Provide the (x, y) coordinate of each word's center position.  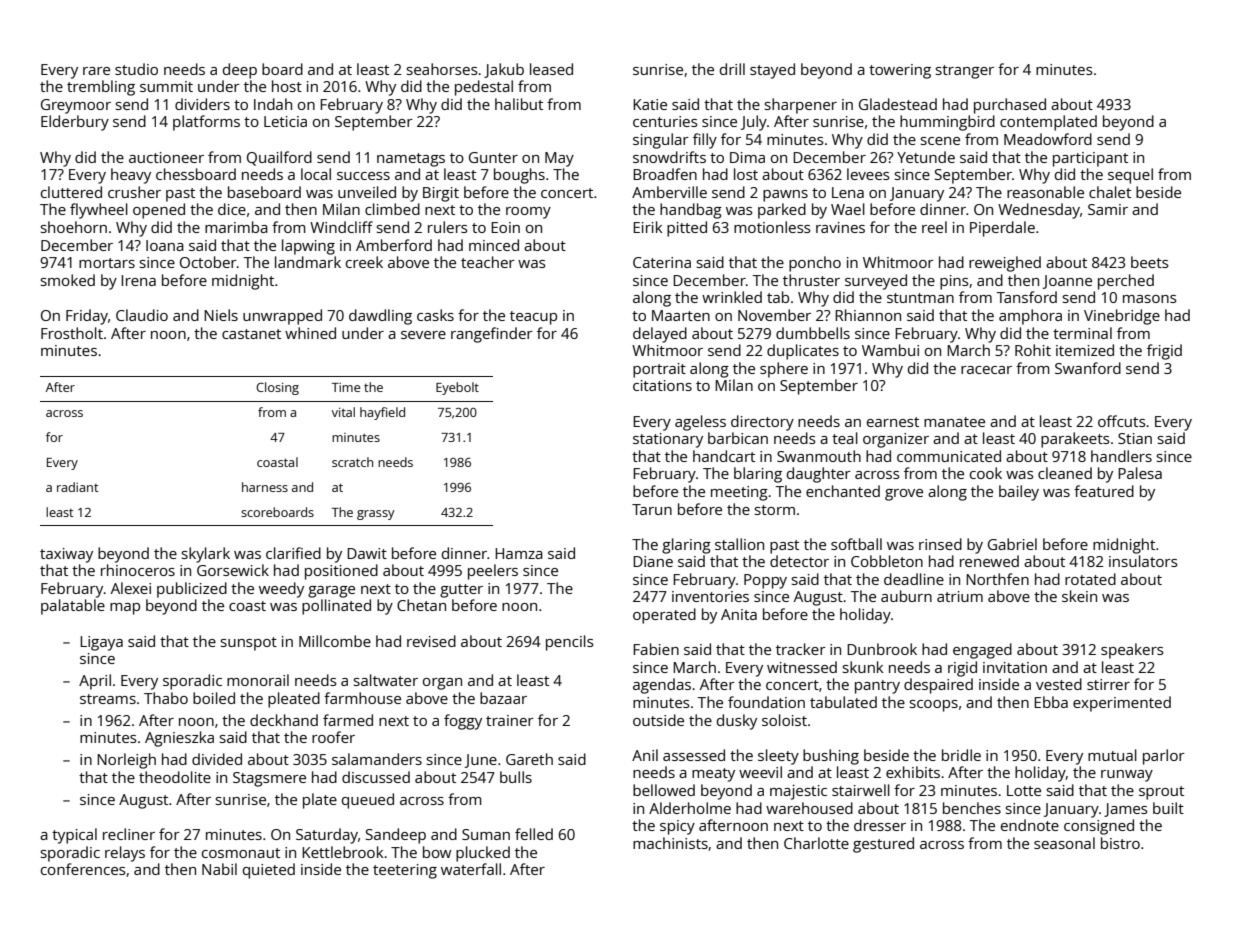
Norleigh (126, 761)
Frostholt (72, 333)
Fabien (656, 649)
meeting (739, 493)
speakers (1132, 651)
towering (900, 71)
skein (1079, 596)
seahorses (442, 69)
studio (136, 69)
